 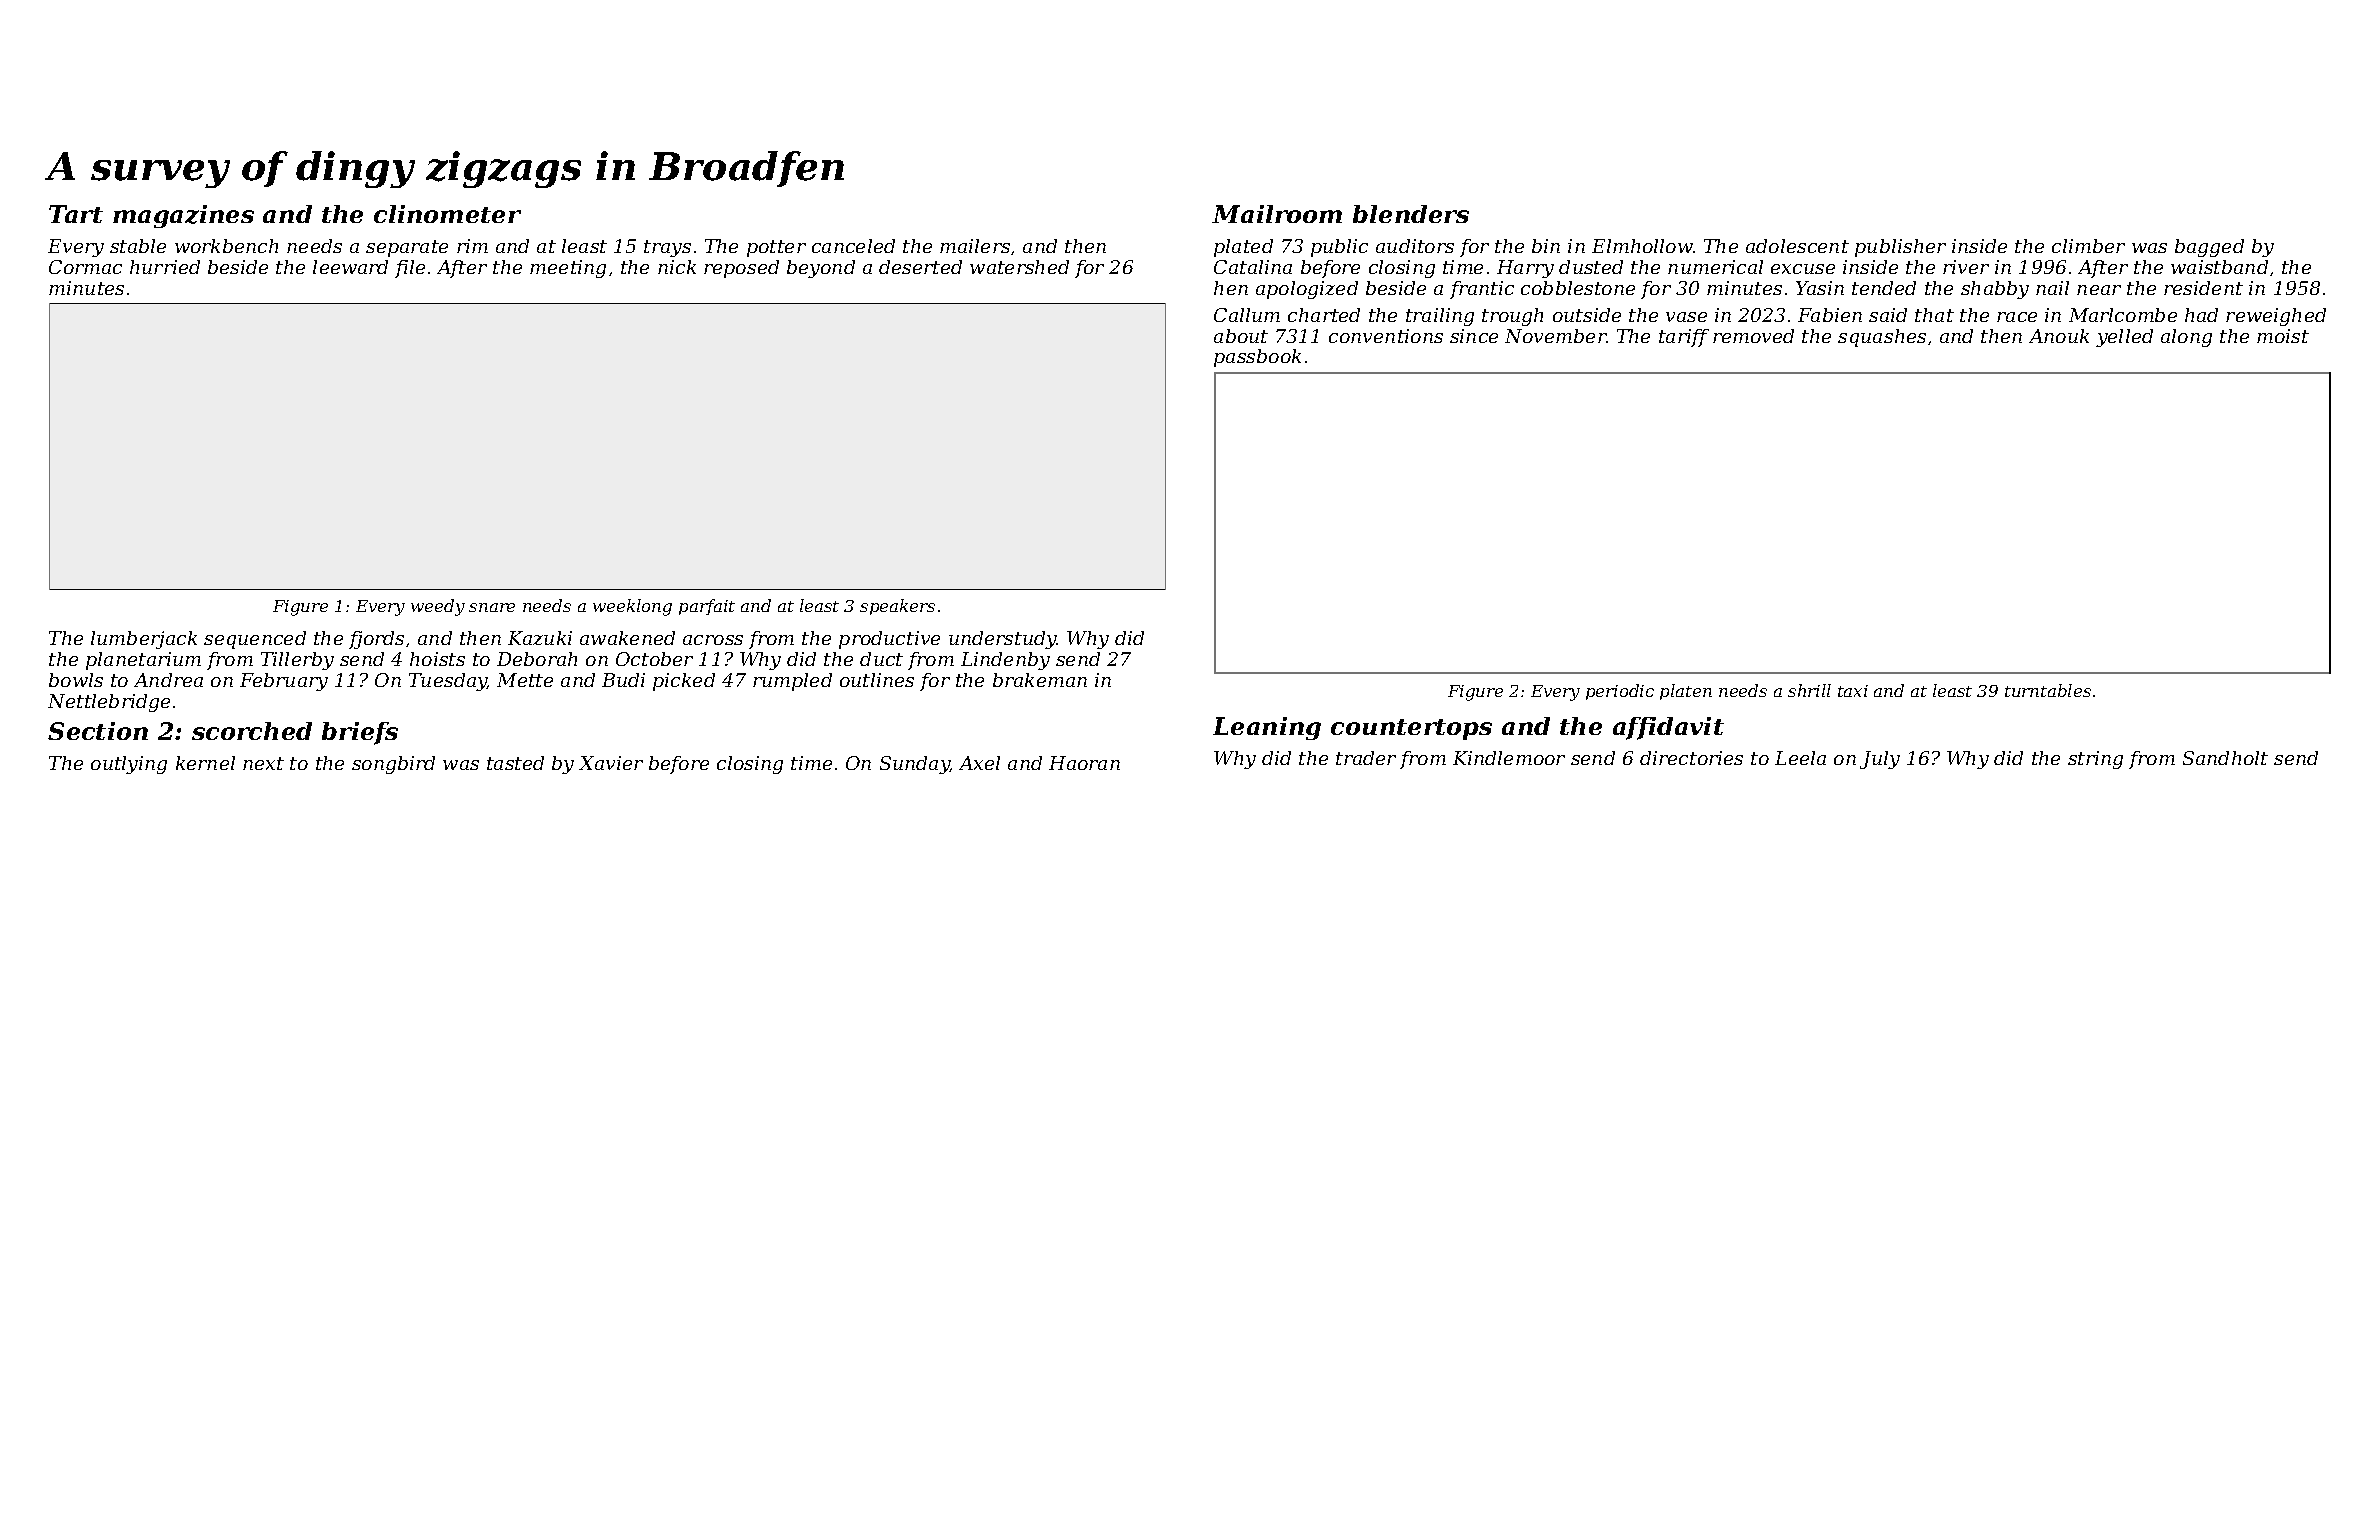 What do you see at coordinates (920, 267) in the screenshot?
I see `deserted` at bounding box center [920, 267].
